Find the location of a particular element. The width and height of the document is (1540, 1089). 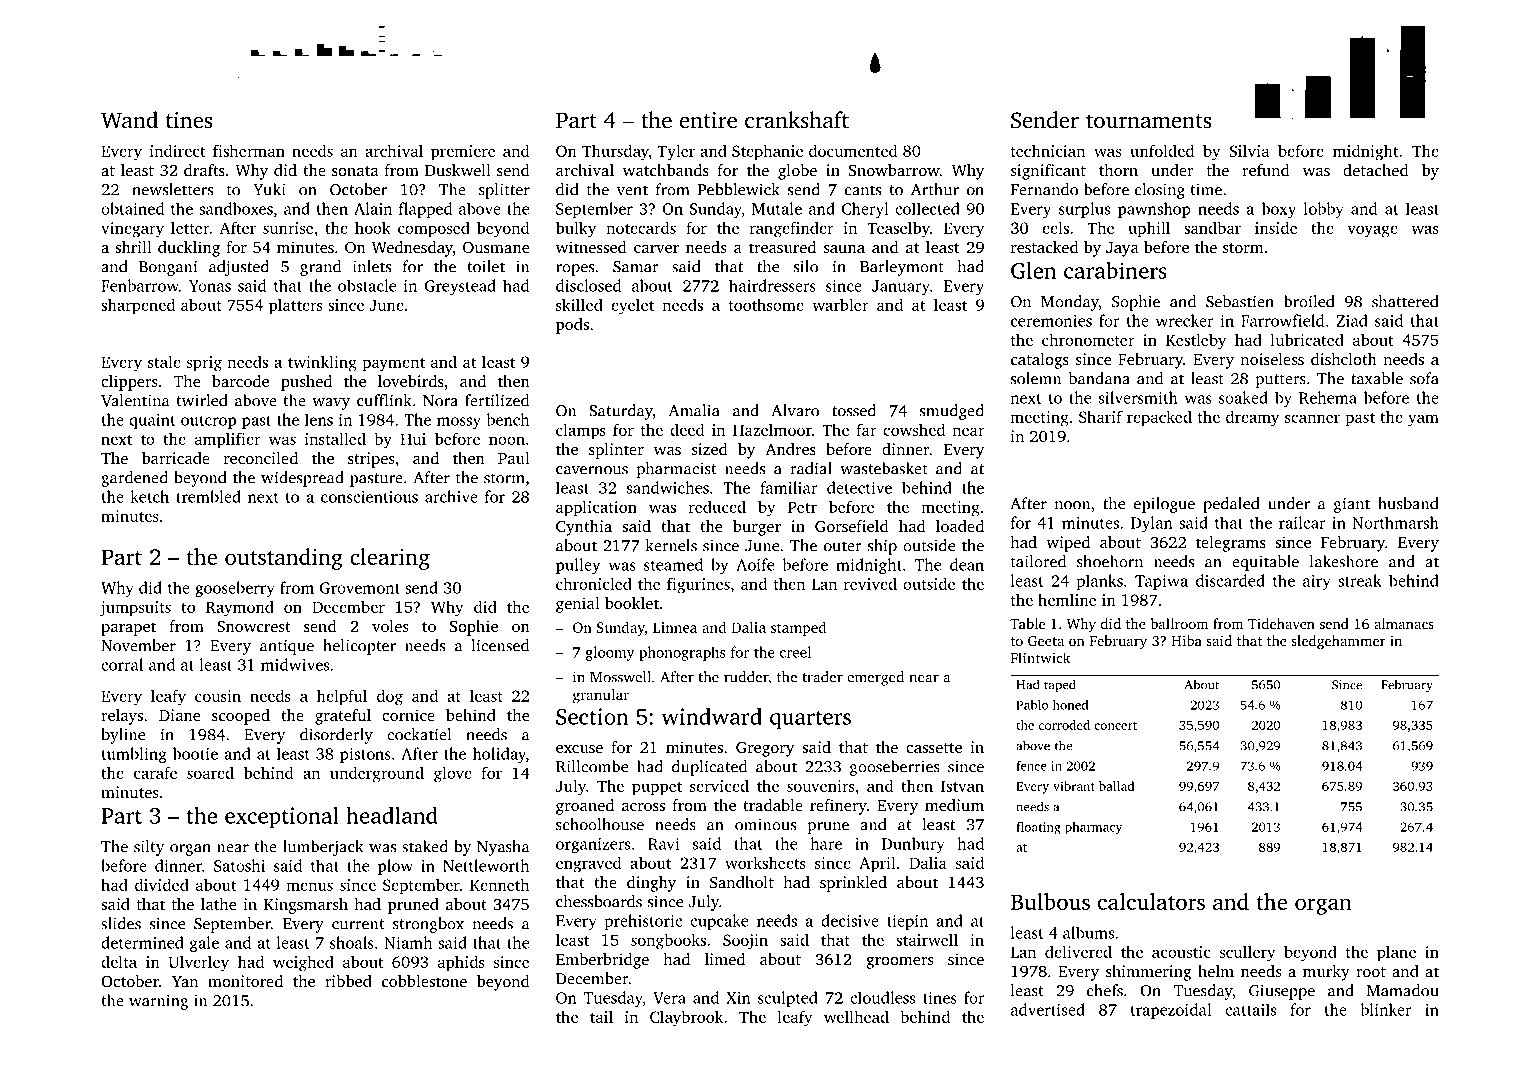

yam is located at coordinates (1423, 420).
